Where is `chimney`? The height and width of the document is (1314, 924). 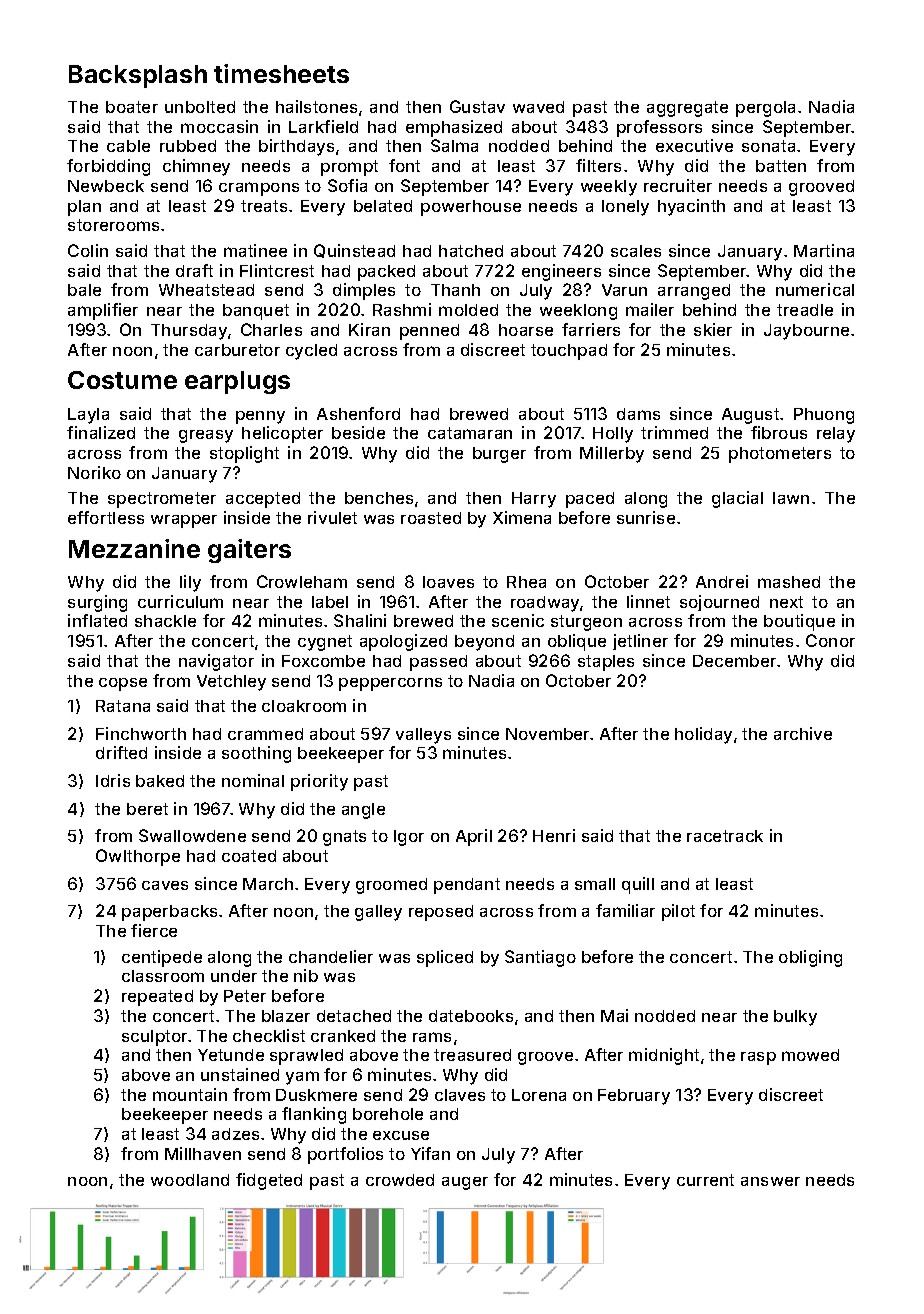
chimney is located at coordinates (196, 167).
